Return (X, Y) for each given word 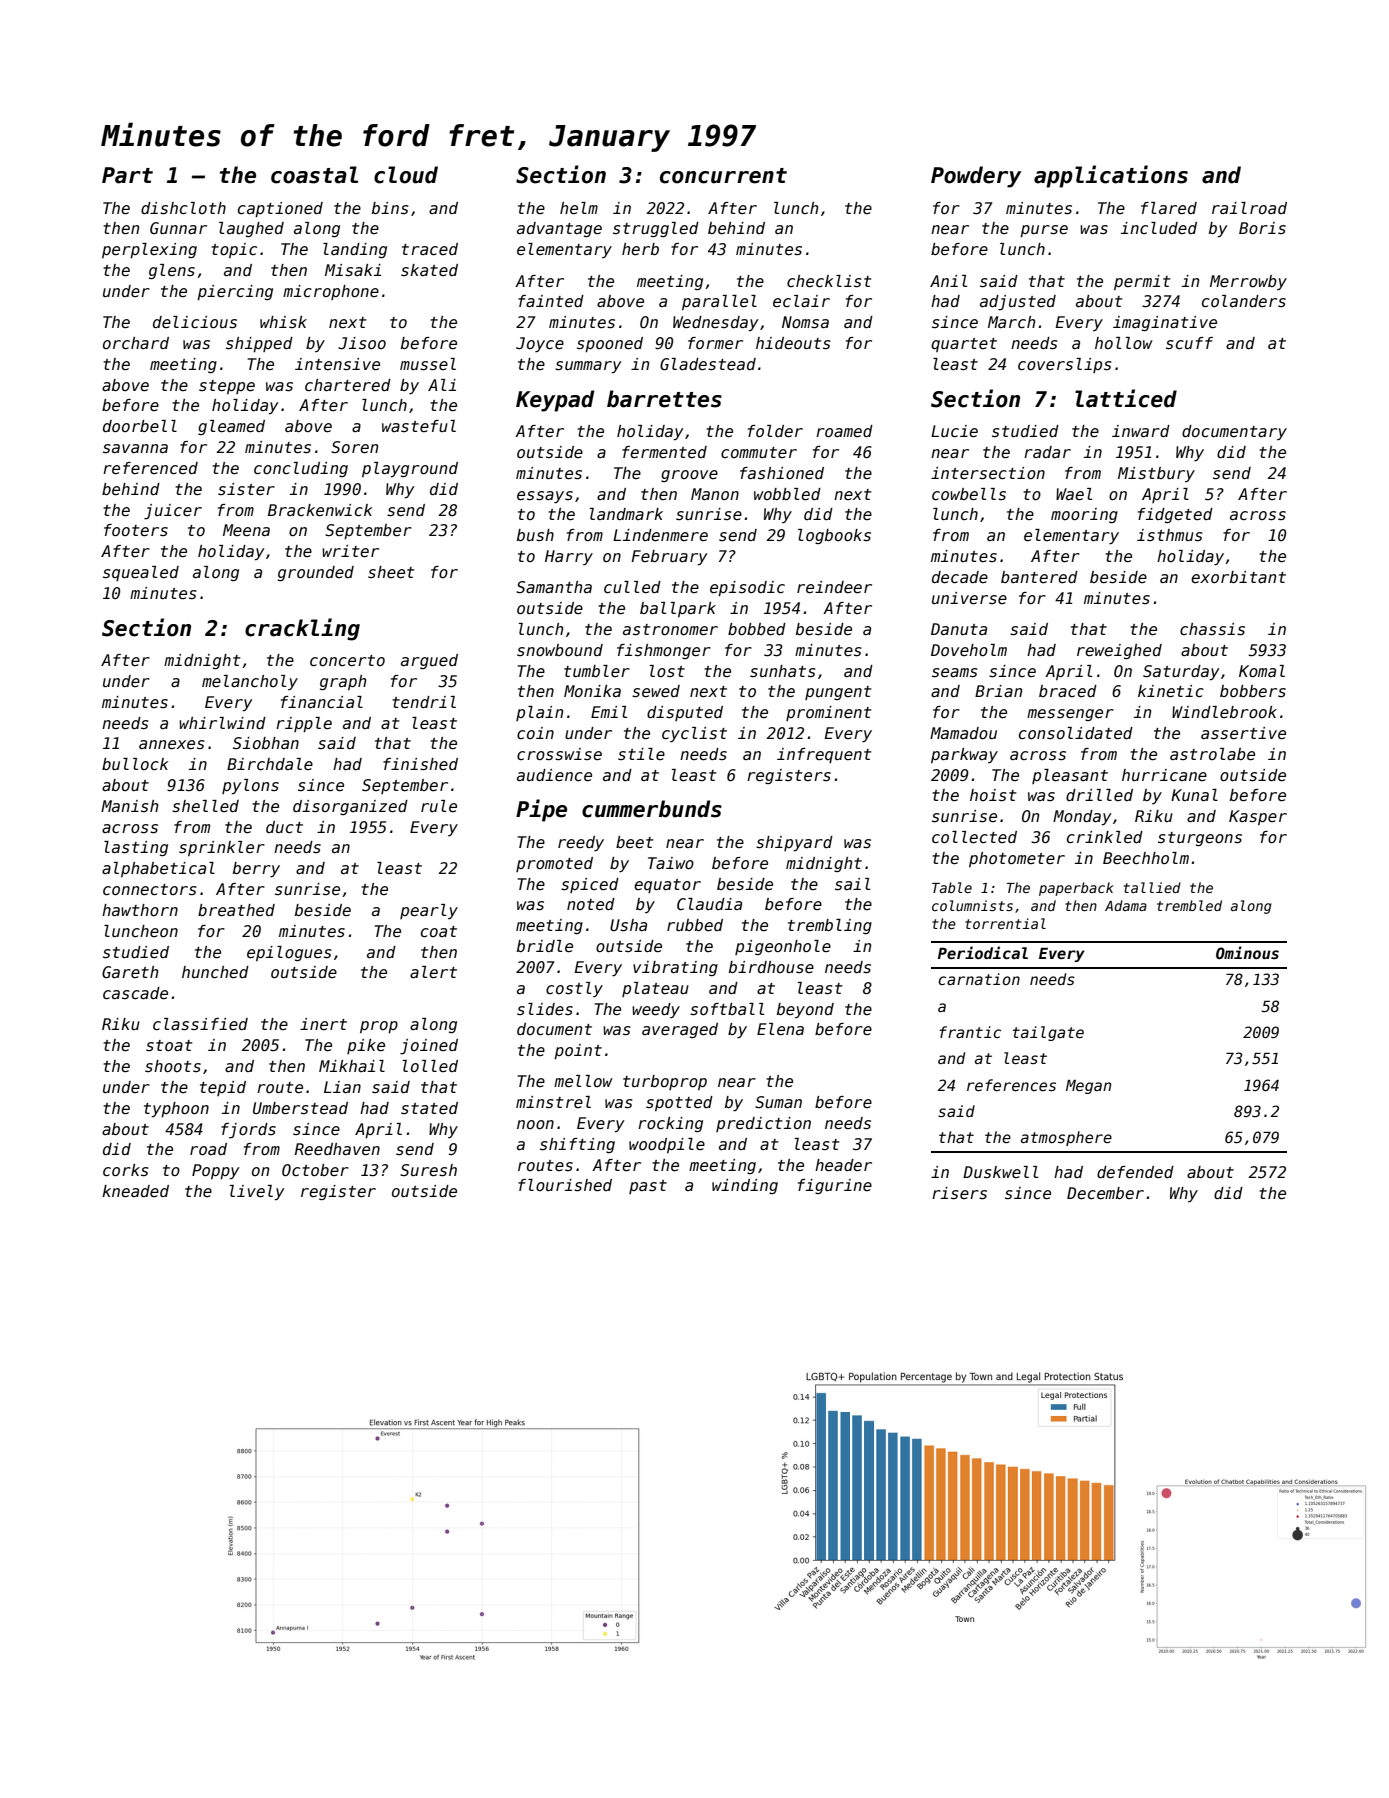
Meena (246, 530)
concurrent (723, 176)
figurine (835, 1186)
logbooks (834, 536)
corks (126, 1170)
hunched (215, 972)
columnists (972, 905)
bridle (545, 946)
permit (1142, 282)
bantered (1039, 577)
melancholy (250, 682)
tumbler (597, 671)
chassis (1212, 629)
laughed (251, 229)
